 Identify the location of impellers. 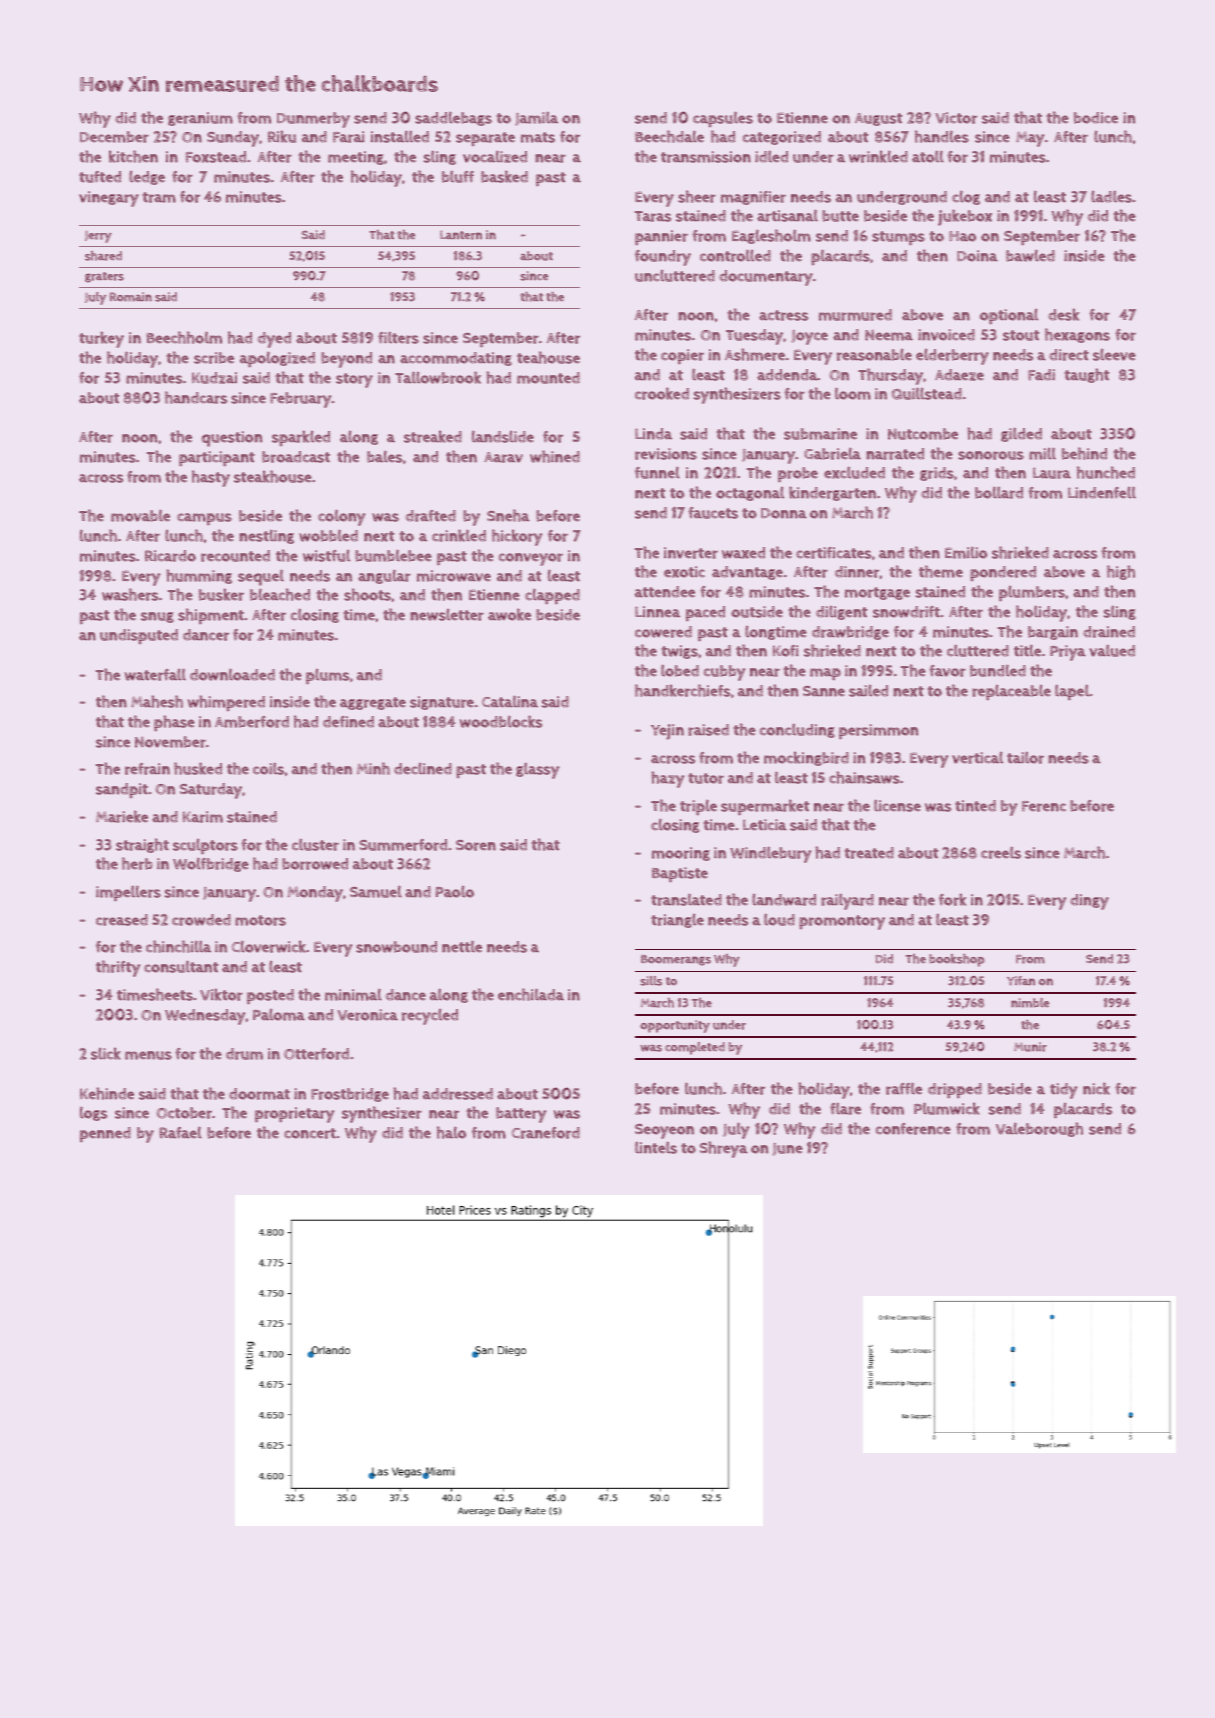
(128, 893).
